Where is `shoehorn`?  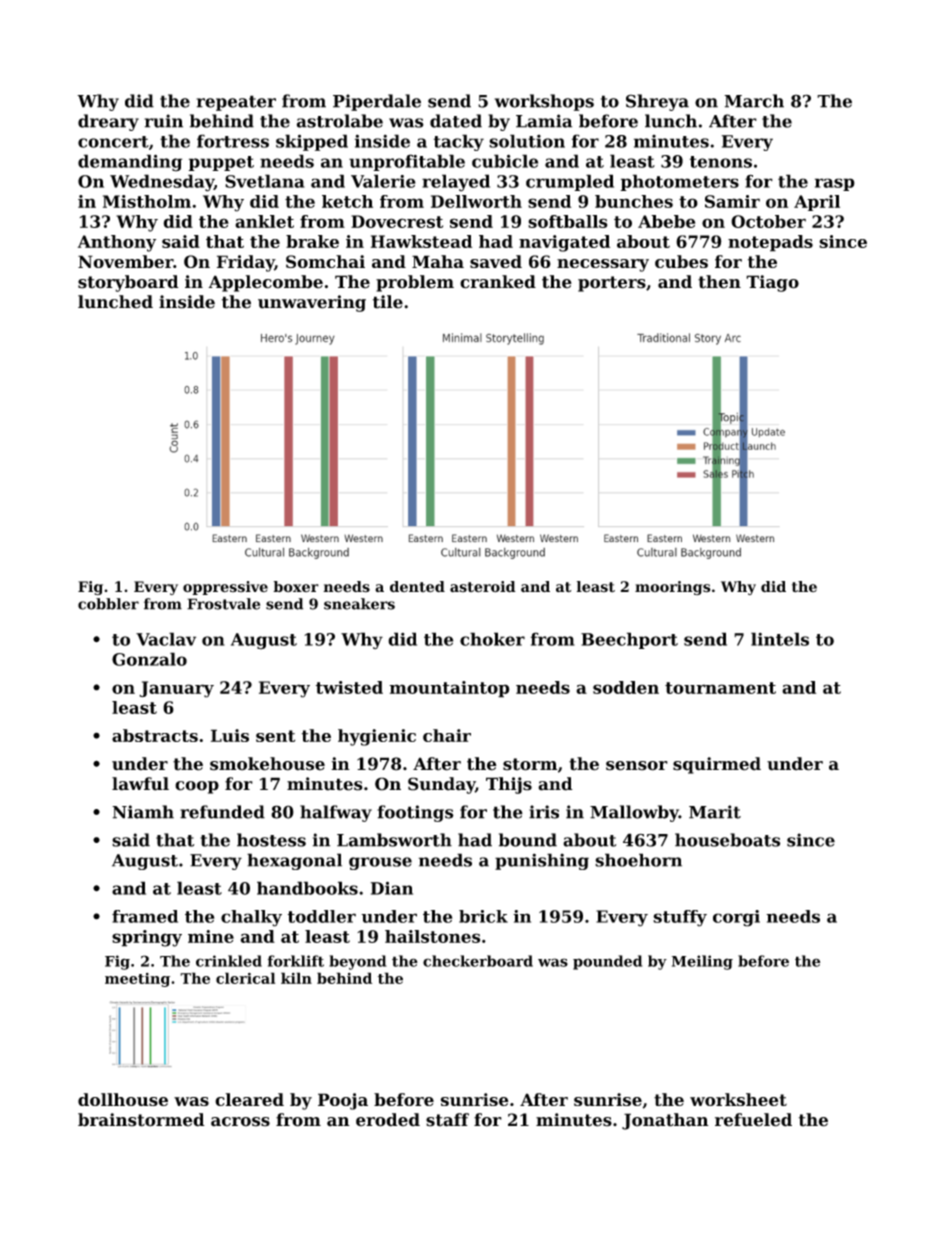
shoehorn is located at coordinates (638, 860).
